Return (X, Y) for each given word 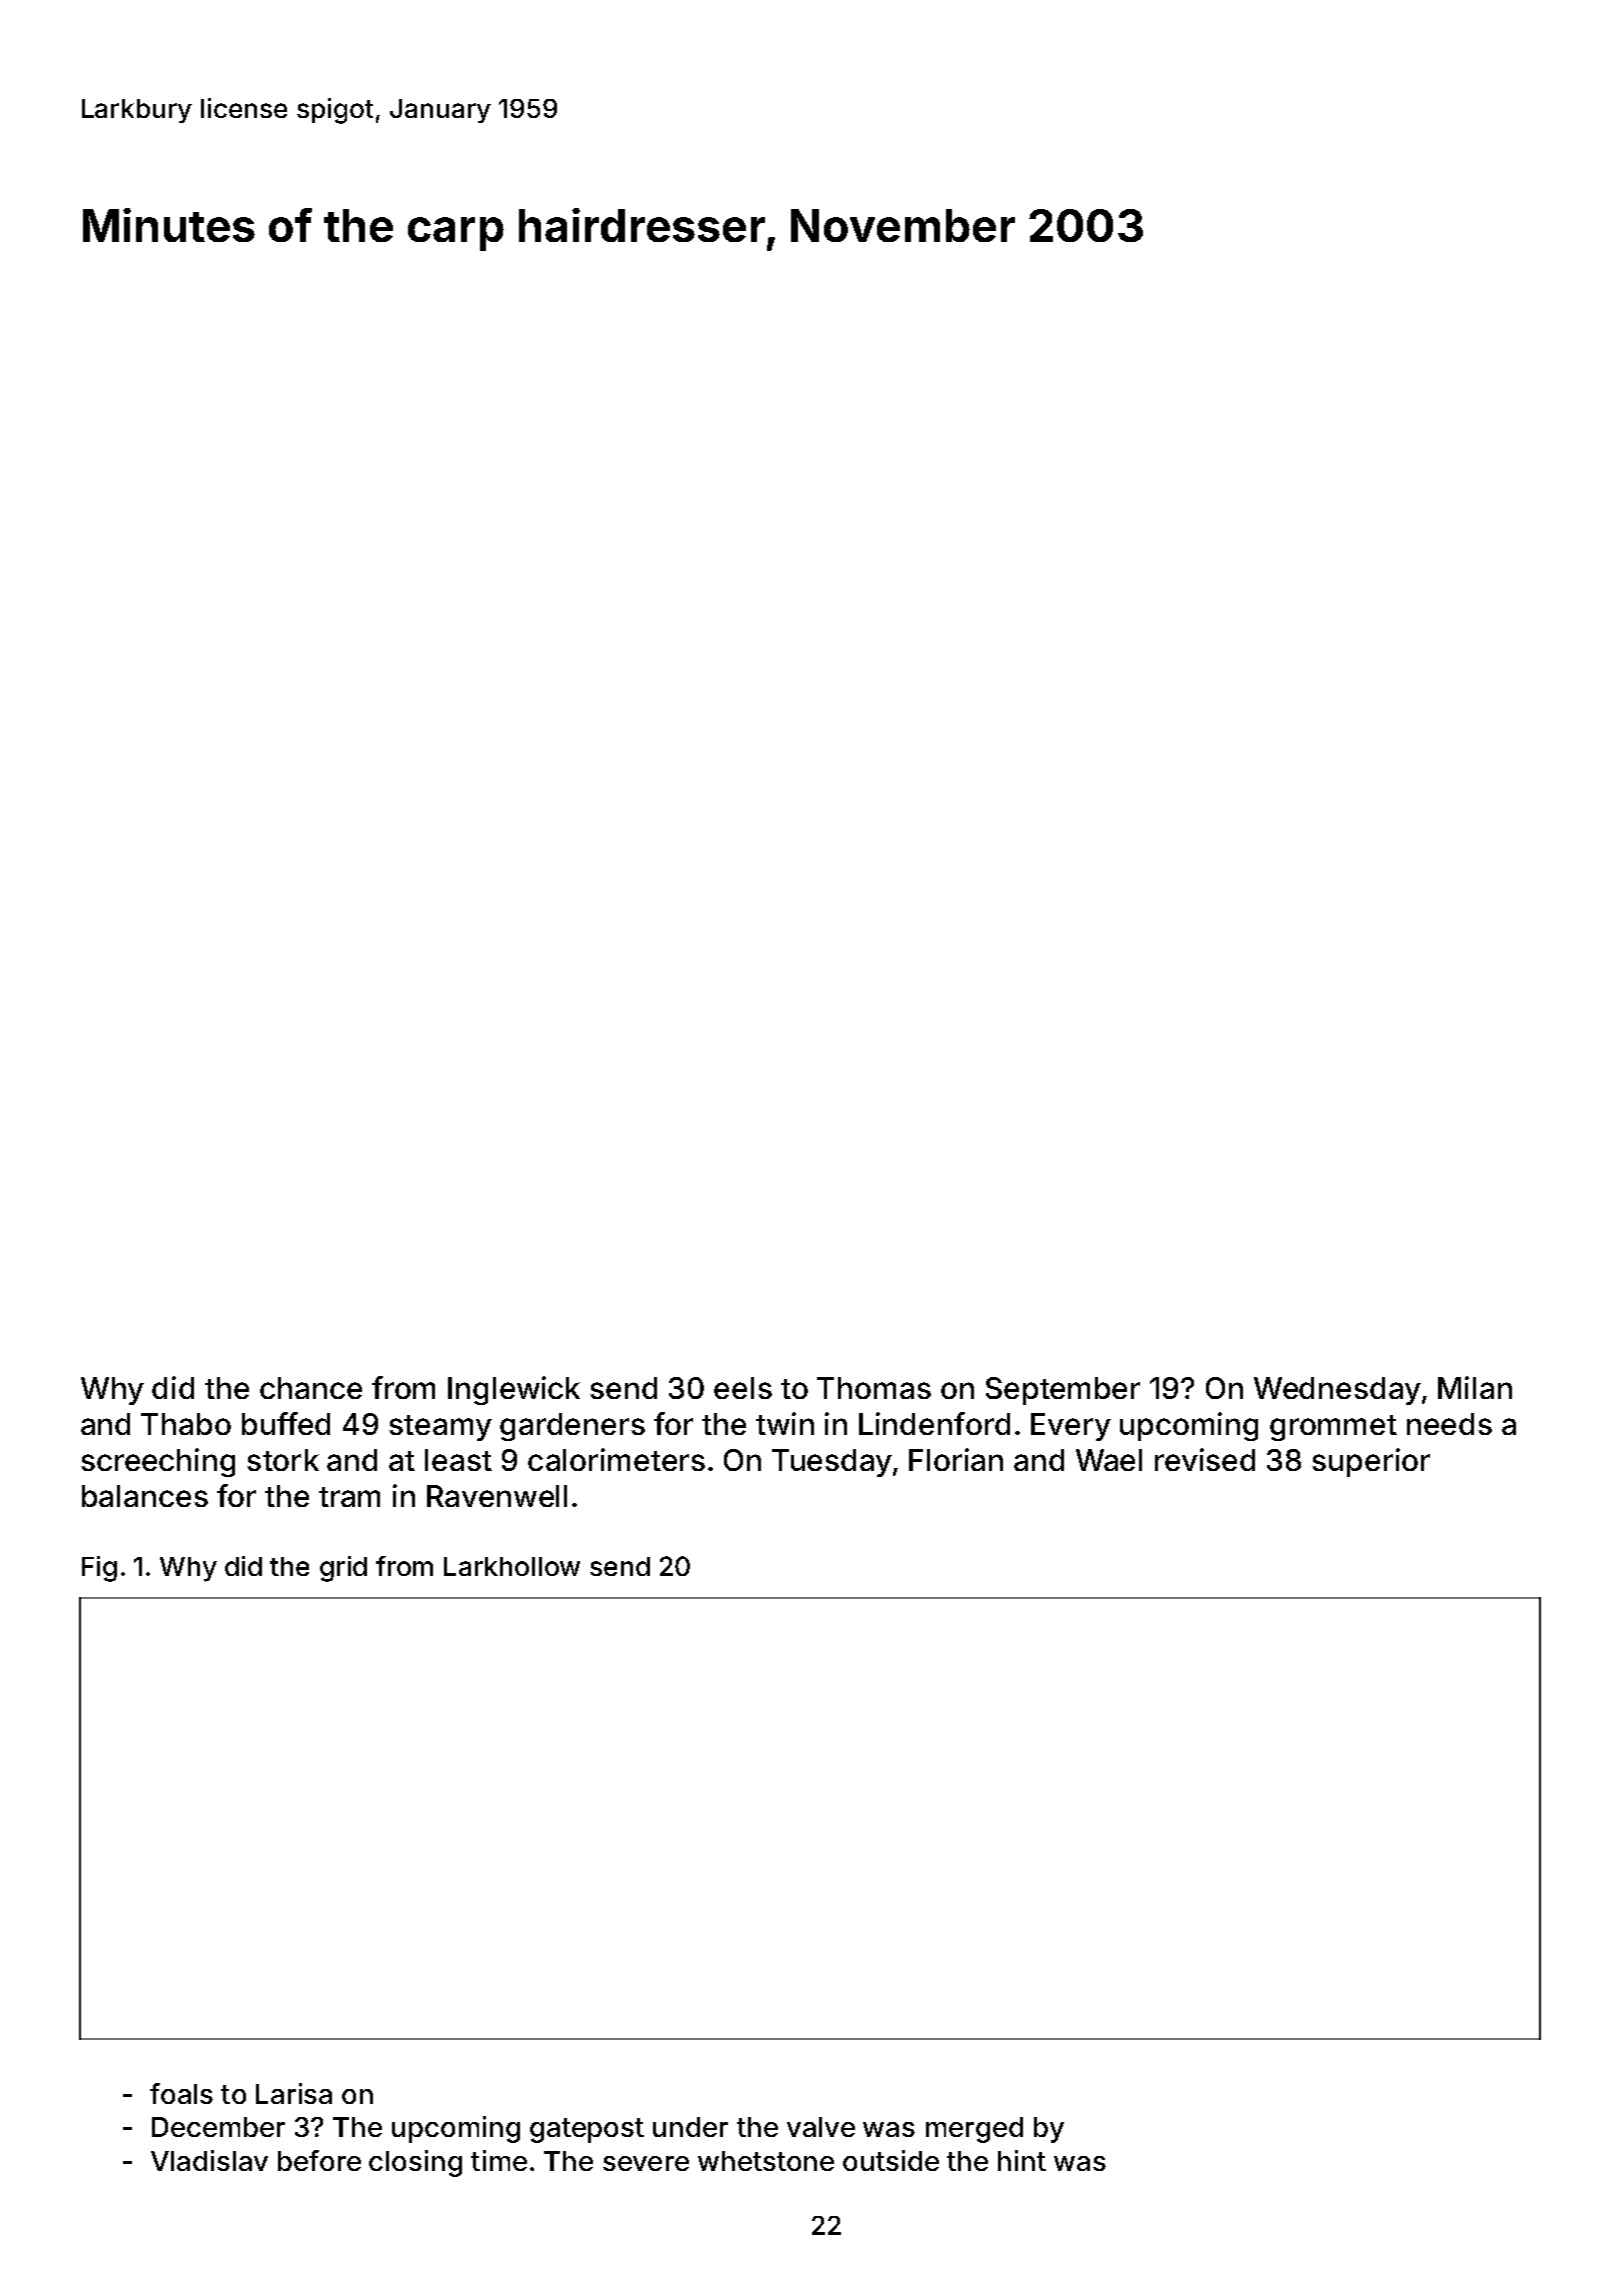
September (1063, 1391)
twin (785, 1423)
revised (1205, 1459)
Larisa (294, 2093)
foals (181, 2093)
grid (343, 1569)
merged (974, 2130)
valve (821, 2127)
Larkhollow (512, 1566)
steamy (440, 1428)
